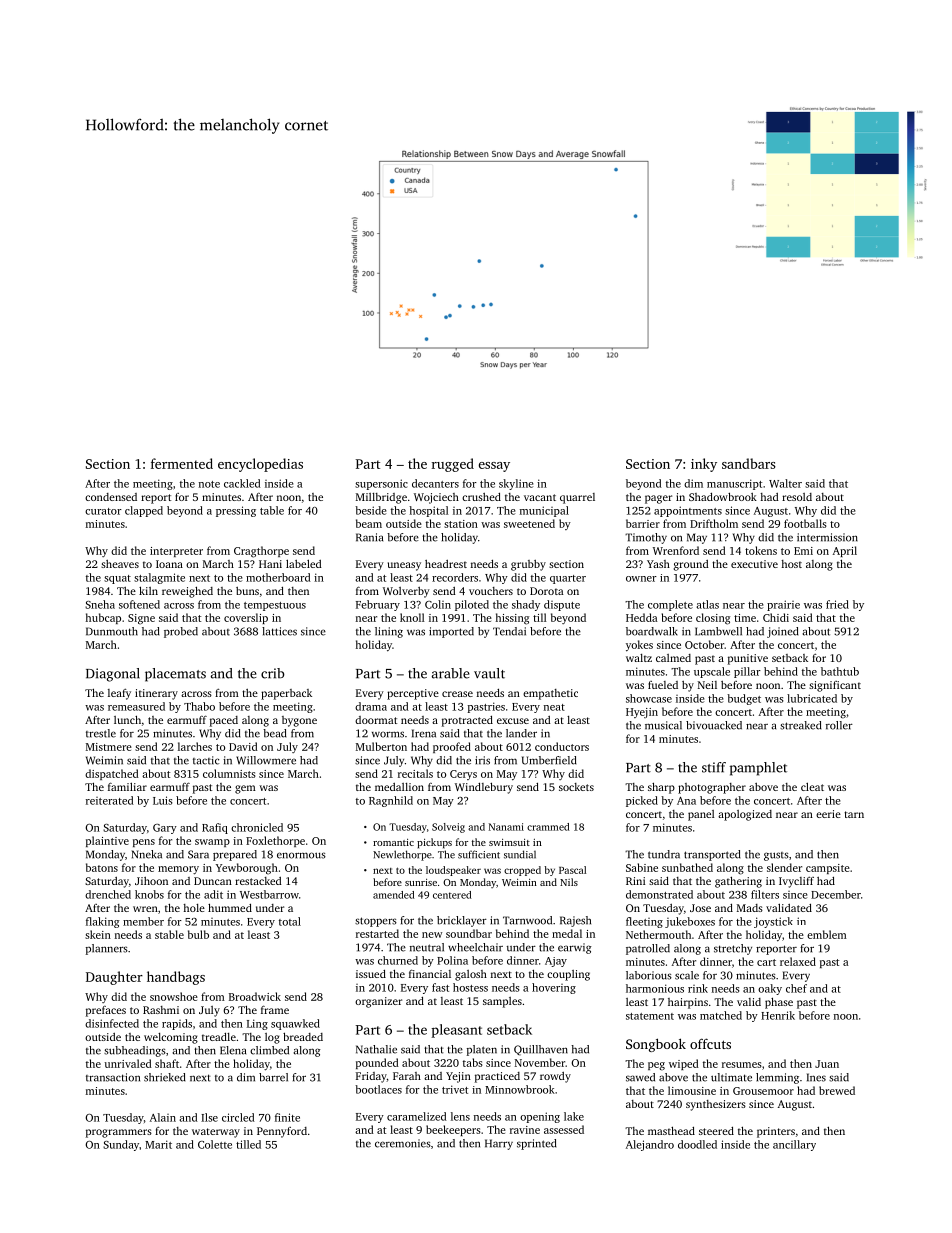 The width and height of the page is (952, 1233). What do you see at coordinates (701, 815) in the page?
I see `panel` at bounding box center [701, 815].
